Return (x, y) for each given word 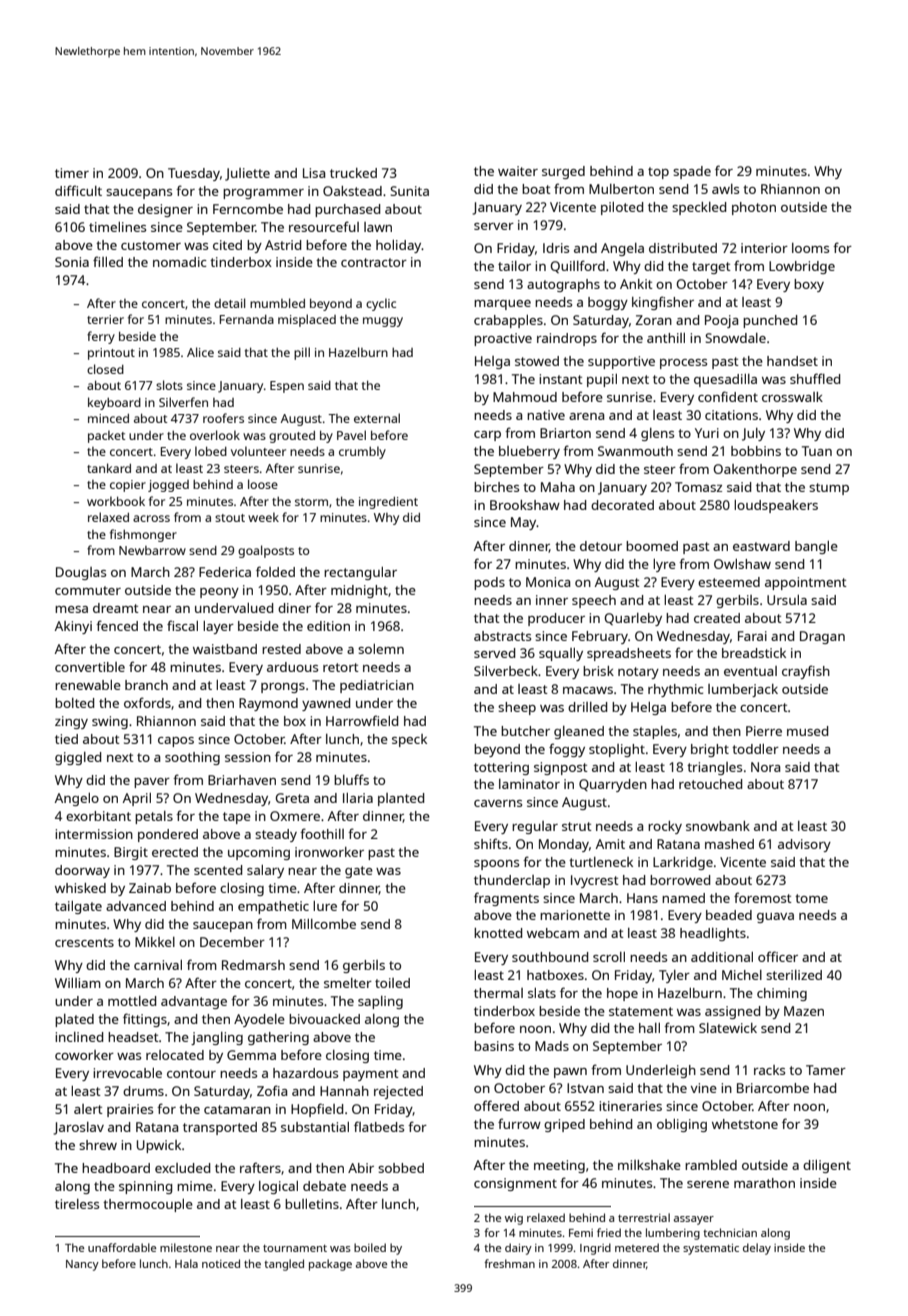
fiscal (182, 625)
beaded (729, 915)
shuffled (815, 378)
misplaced (307, 320)
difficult (78, 190)
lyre (664, 565)
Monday (564, 845)
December (232, 942)
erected (175, 852)
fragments (506, 899)
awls (725, 189)
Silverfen (183, 402)
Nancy (82, 1265)
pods (489, 583)
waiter (518, 171)
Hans (642, 898)
